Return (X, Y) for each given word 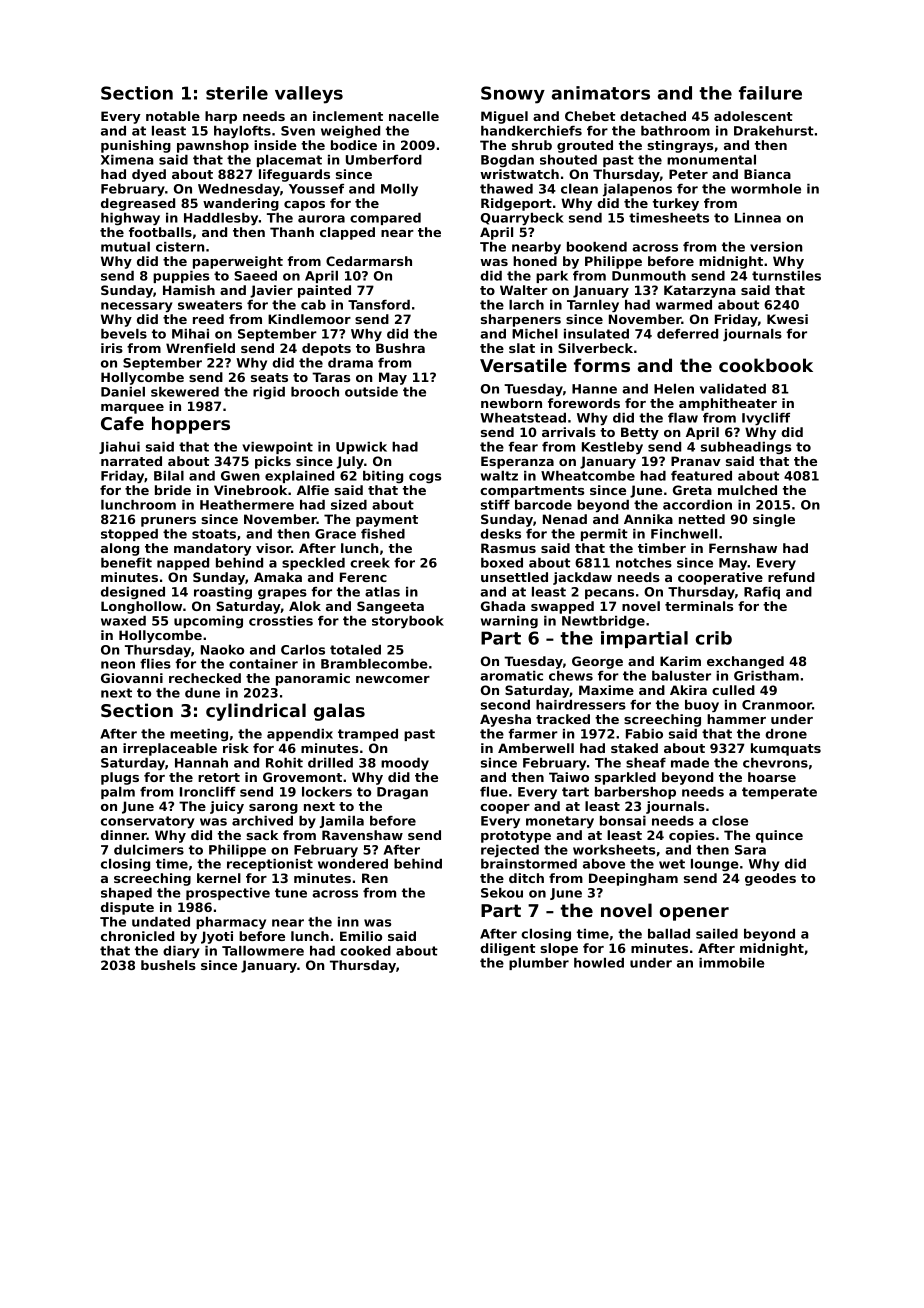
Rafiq (762, 593)
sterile (237, 93)
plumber (539, 964)
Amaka (278, 577)
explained (299, 477)
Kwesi (787, 319)
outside (371, 392)
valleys (309, 95)
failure (770, 93)
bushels (168, 965)
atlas (382, 592)
